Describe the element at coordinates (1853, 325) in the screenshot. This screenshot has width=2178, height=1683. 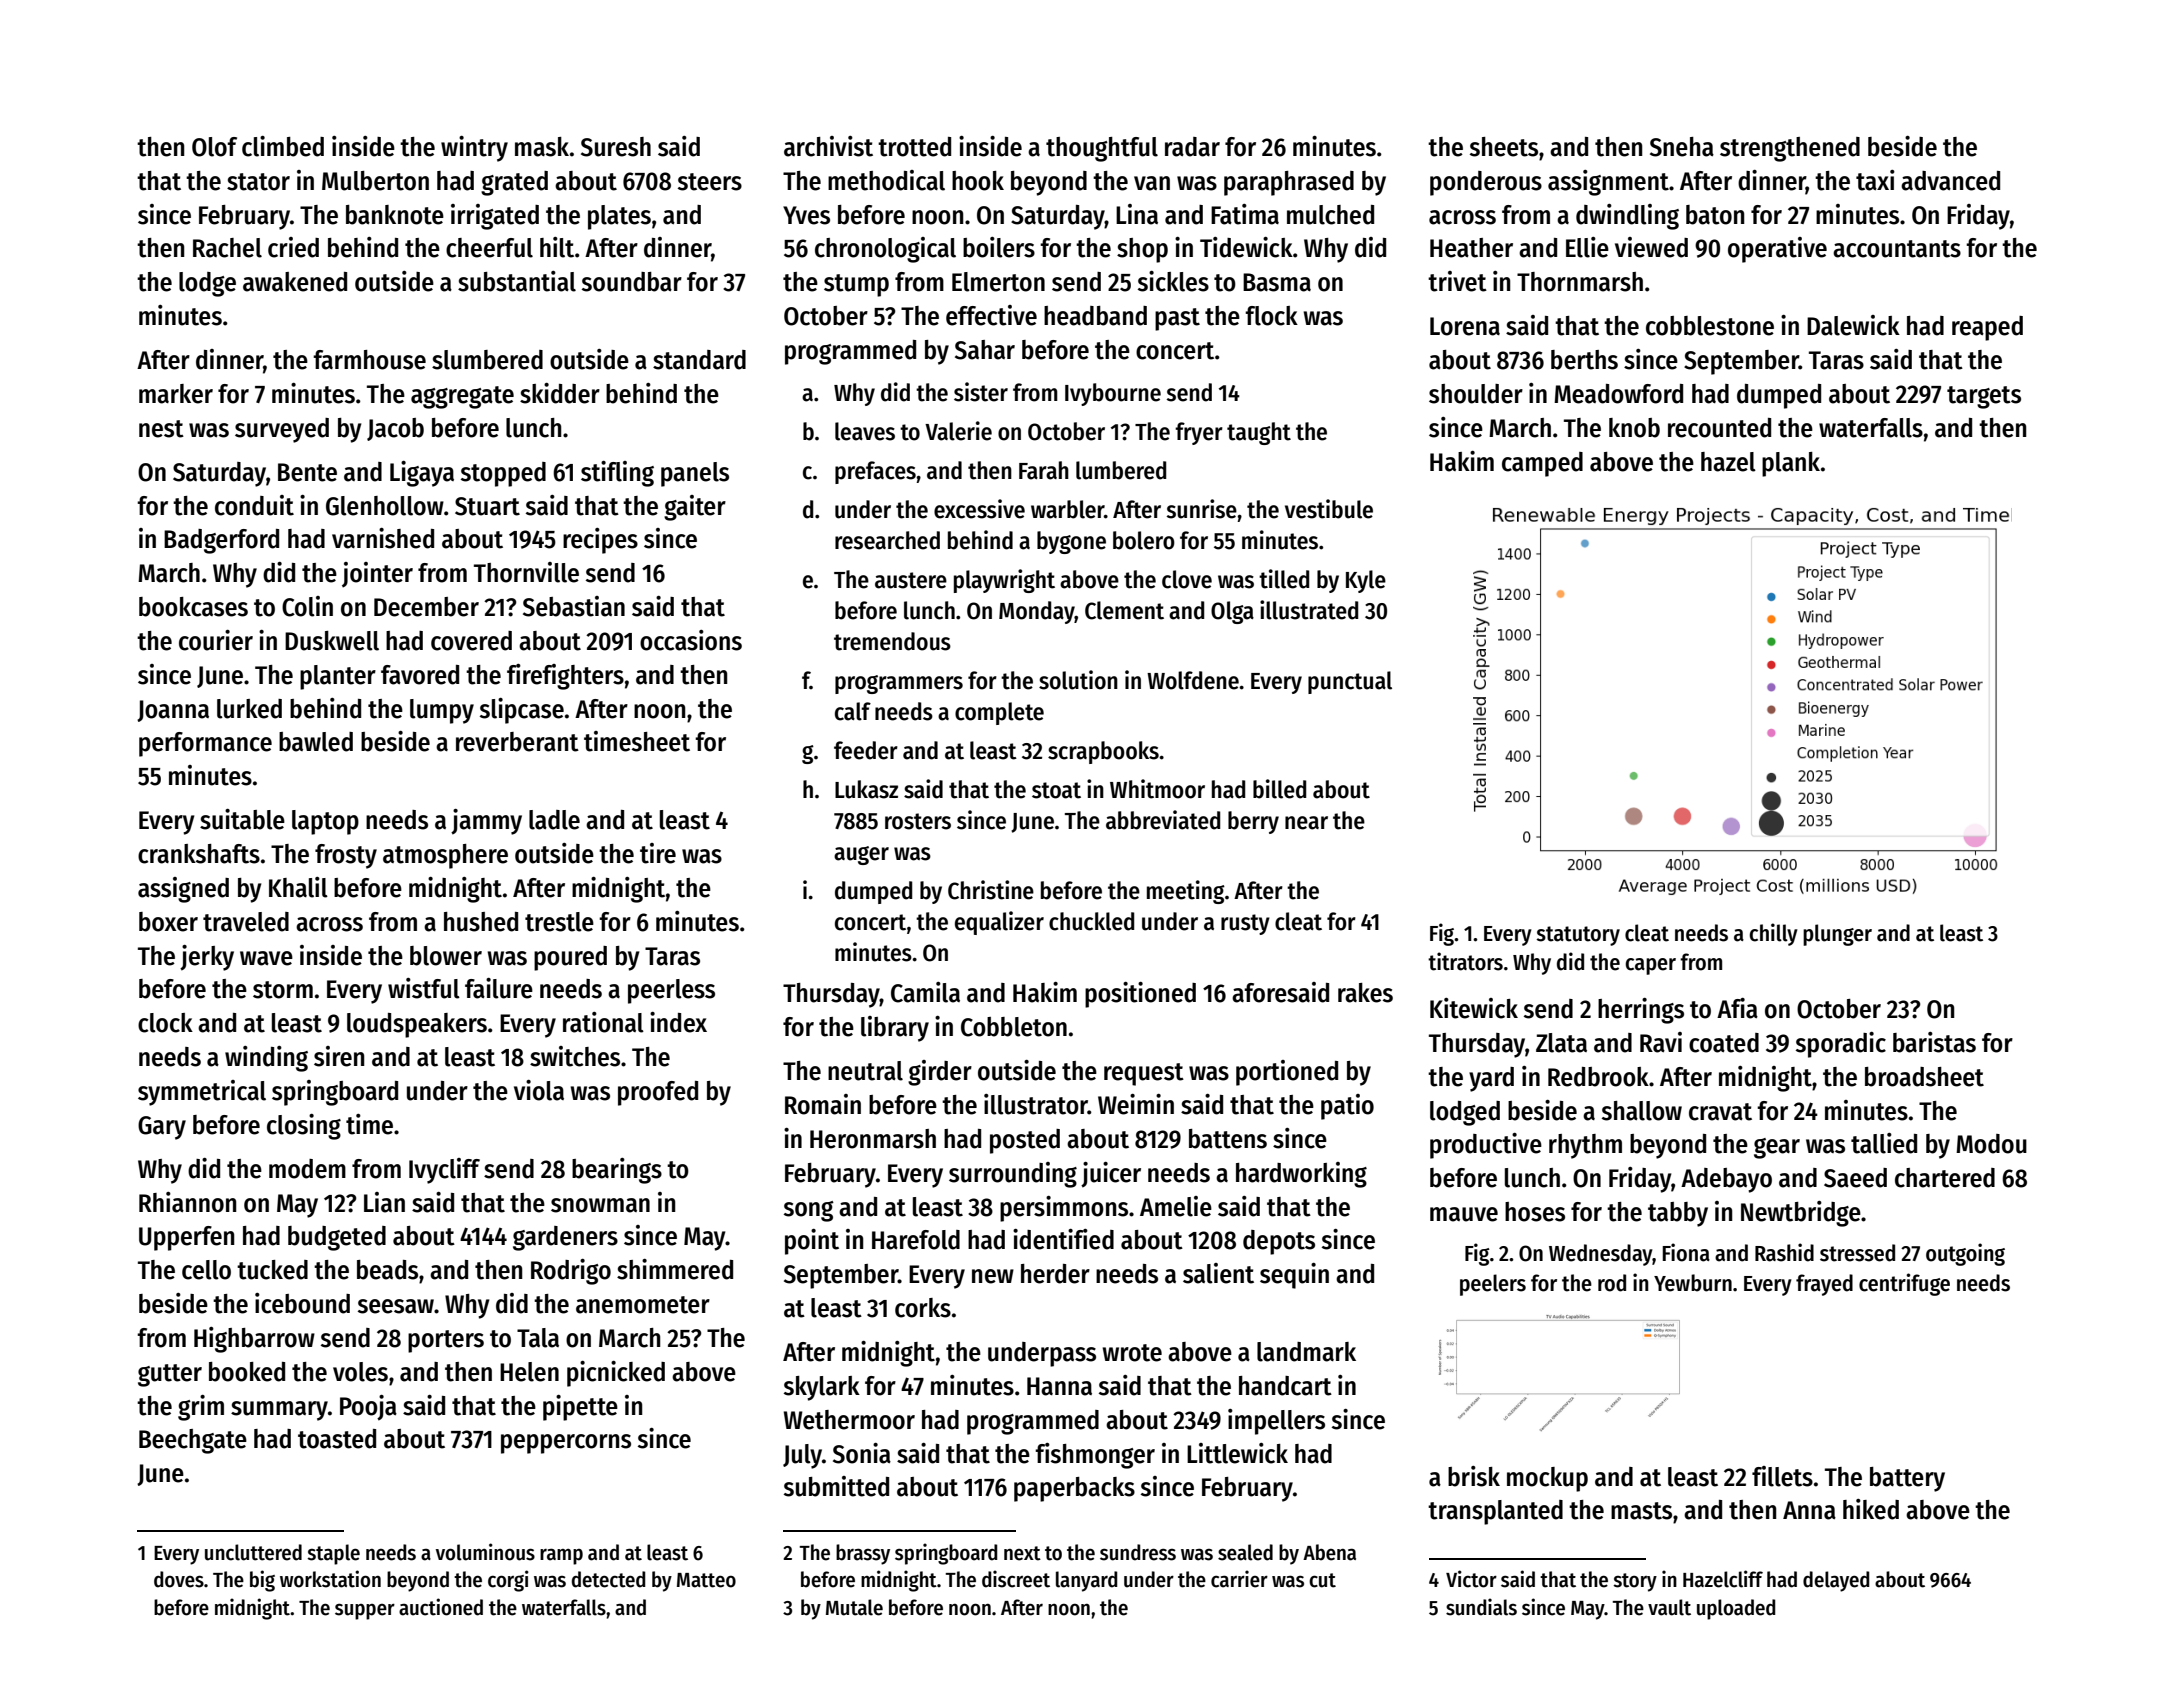
I see `Dalewick` at that location.
